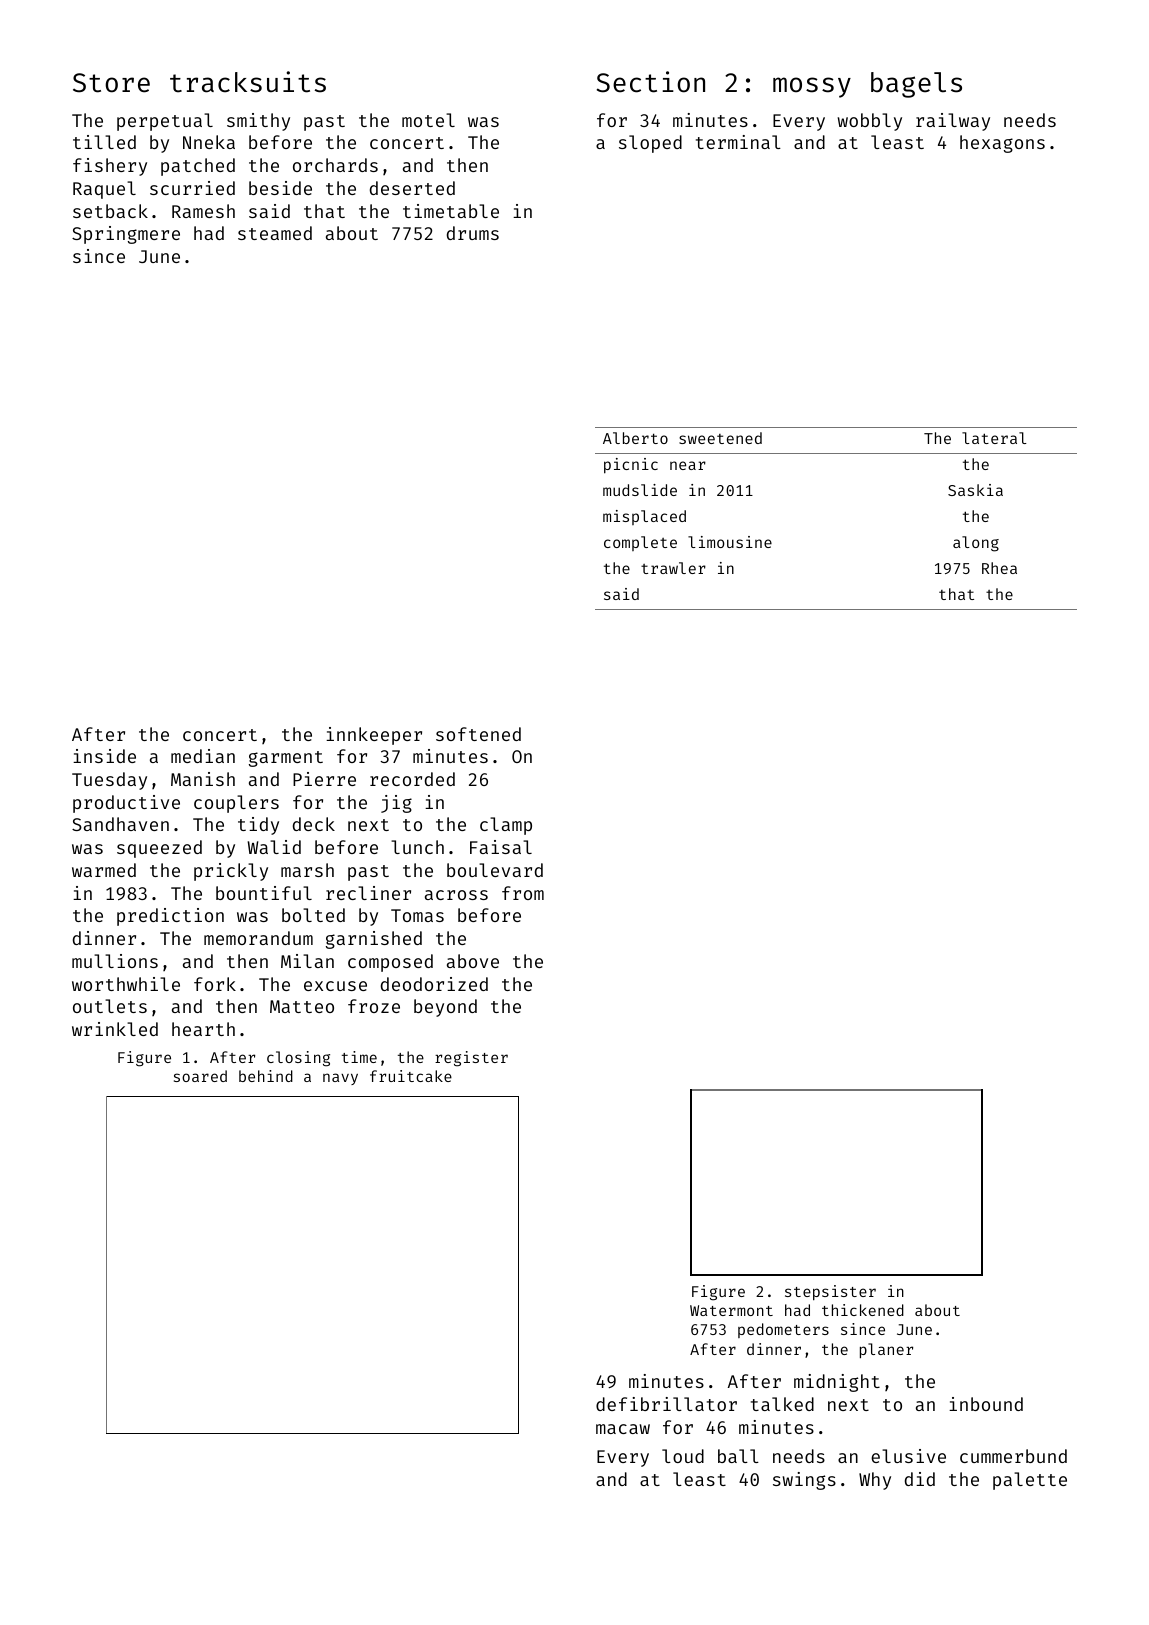  I want to click on Raquel, so click(104, 190).
